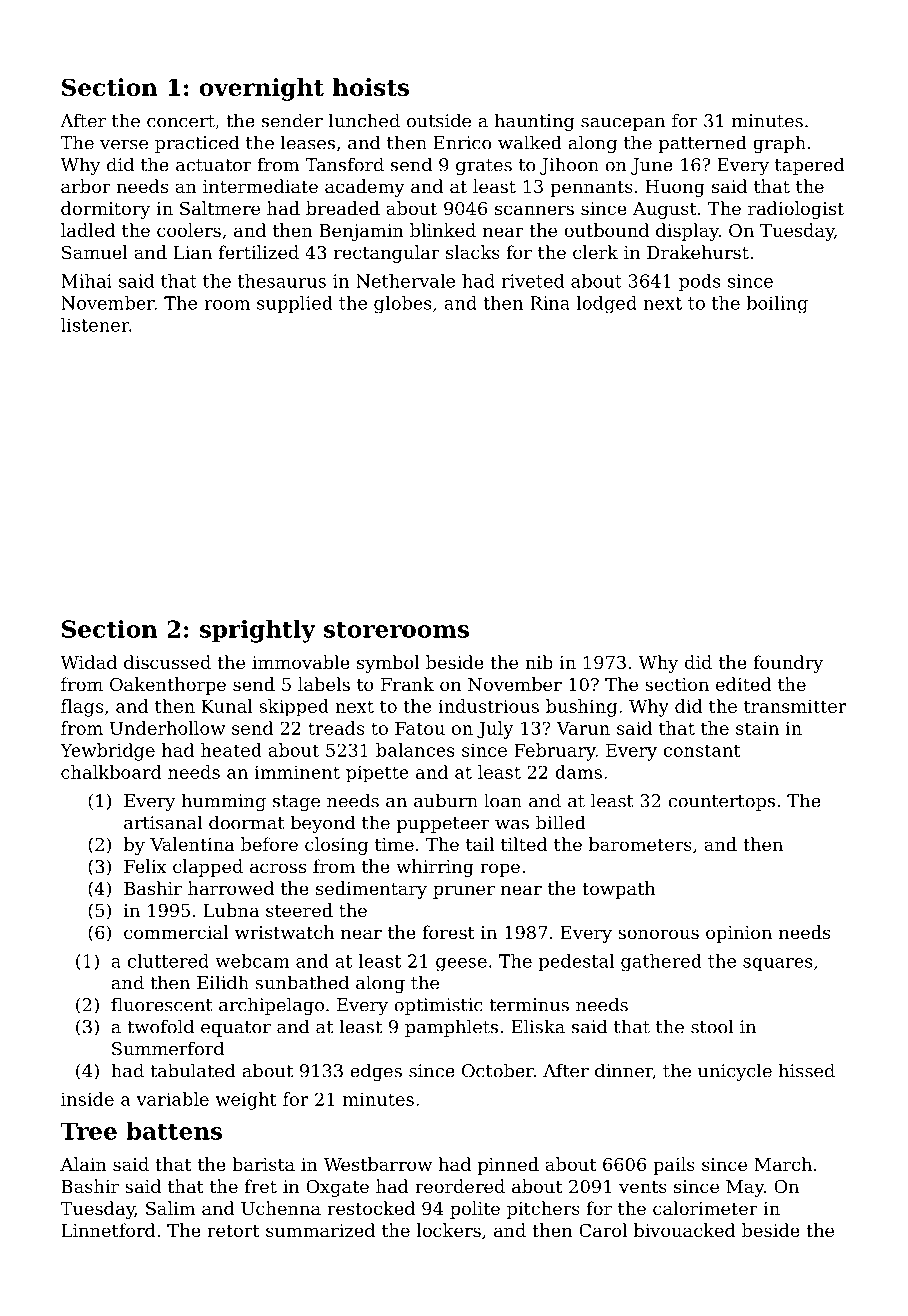  I want to click on Carol, so click(603, 1230).
